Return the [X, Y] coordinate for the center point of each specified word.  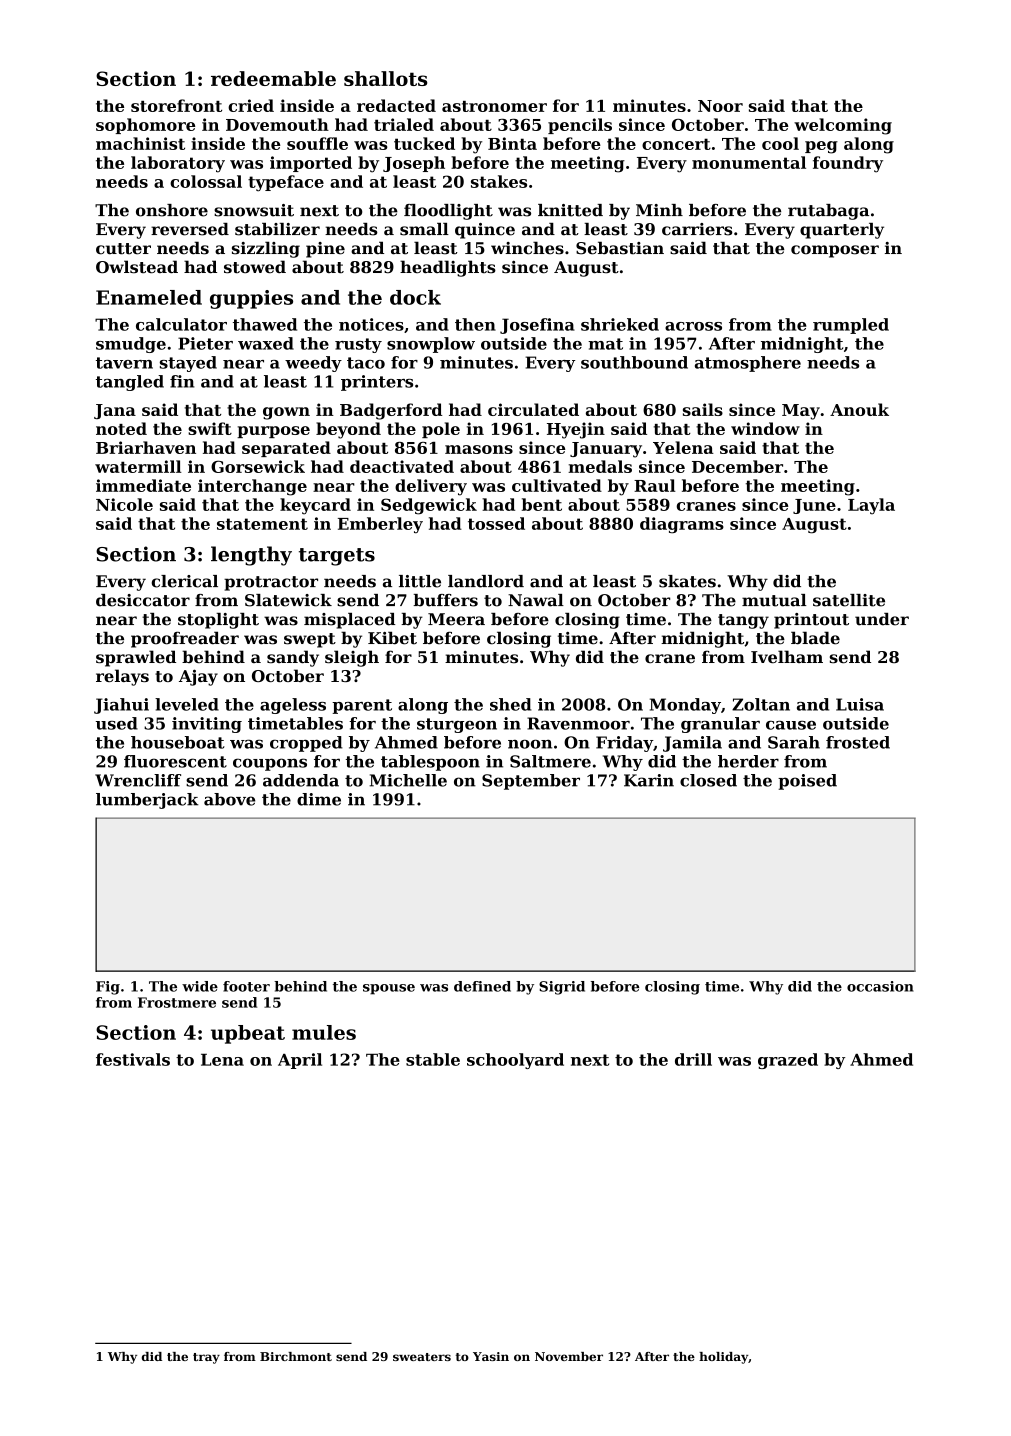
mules [324, 1032]
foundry [848, 164]
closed [708, 780]
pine [325, 250]
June [814, 506]
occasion [880, 986]
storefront [176, 105]
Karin [649, 780]
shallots [385, 78]
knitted [570, 210]
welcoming [843, 126]
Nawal [536, 600]
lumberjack [147, 801]
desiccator [143, 600]
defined [482, 986]
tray [206, 1358]
